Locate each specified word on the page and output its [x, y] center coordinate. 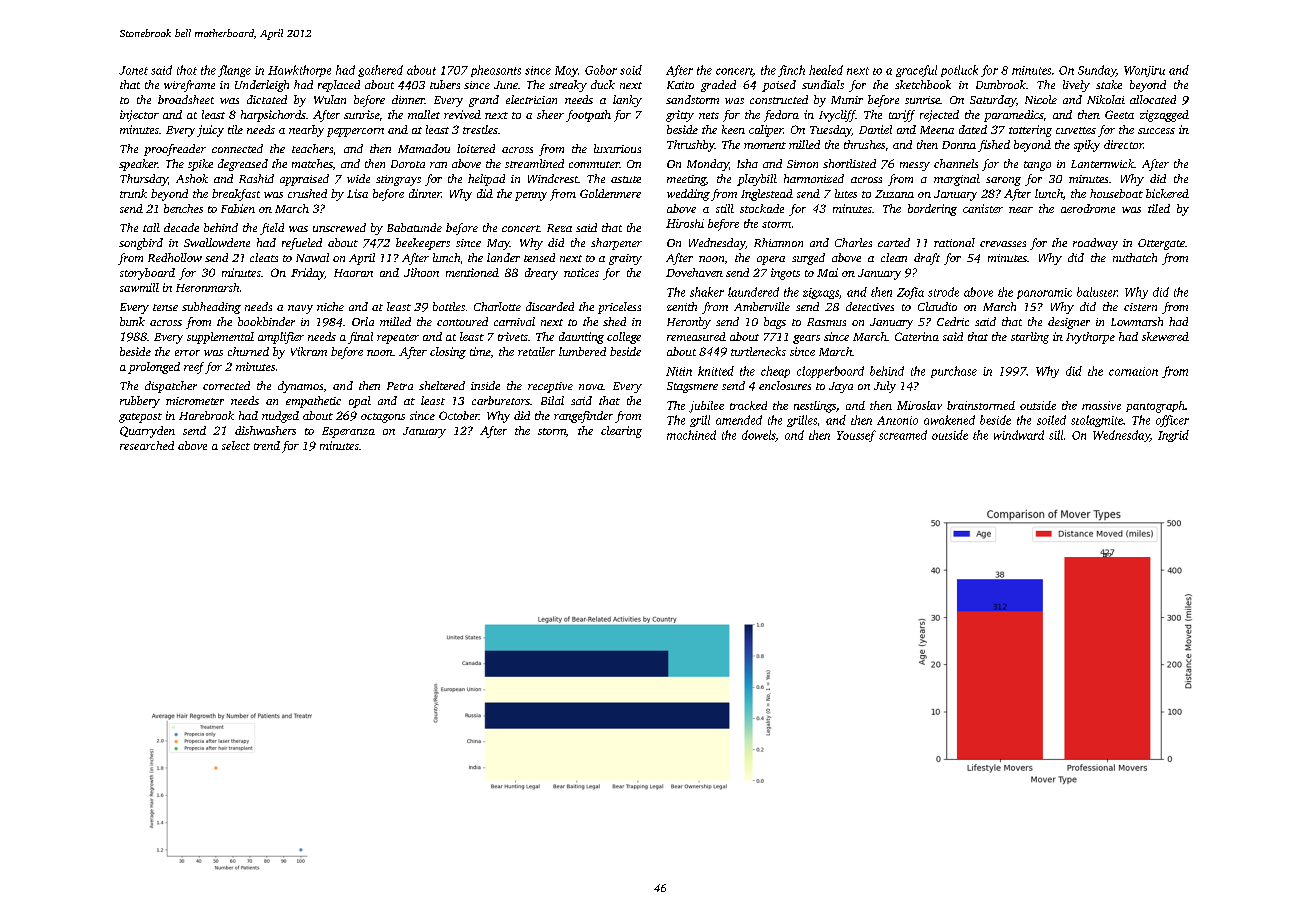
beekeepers [423, 244]
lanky [627, 101]
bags [775, 323]
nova [591, 387]
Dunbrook [1001, 84]
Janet [133, 70]
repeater [398, 339]
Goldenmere [610, 193]
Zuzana [894, 194]
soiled [1051, 420]
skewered [1165, 336]
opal [360, 402]
